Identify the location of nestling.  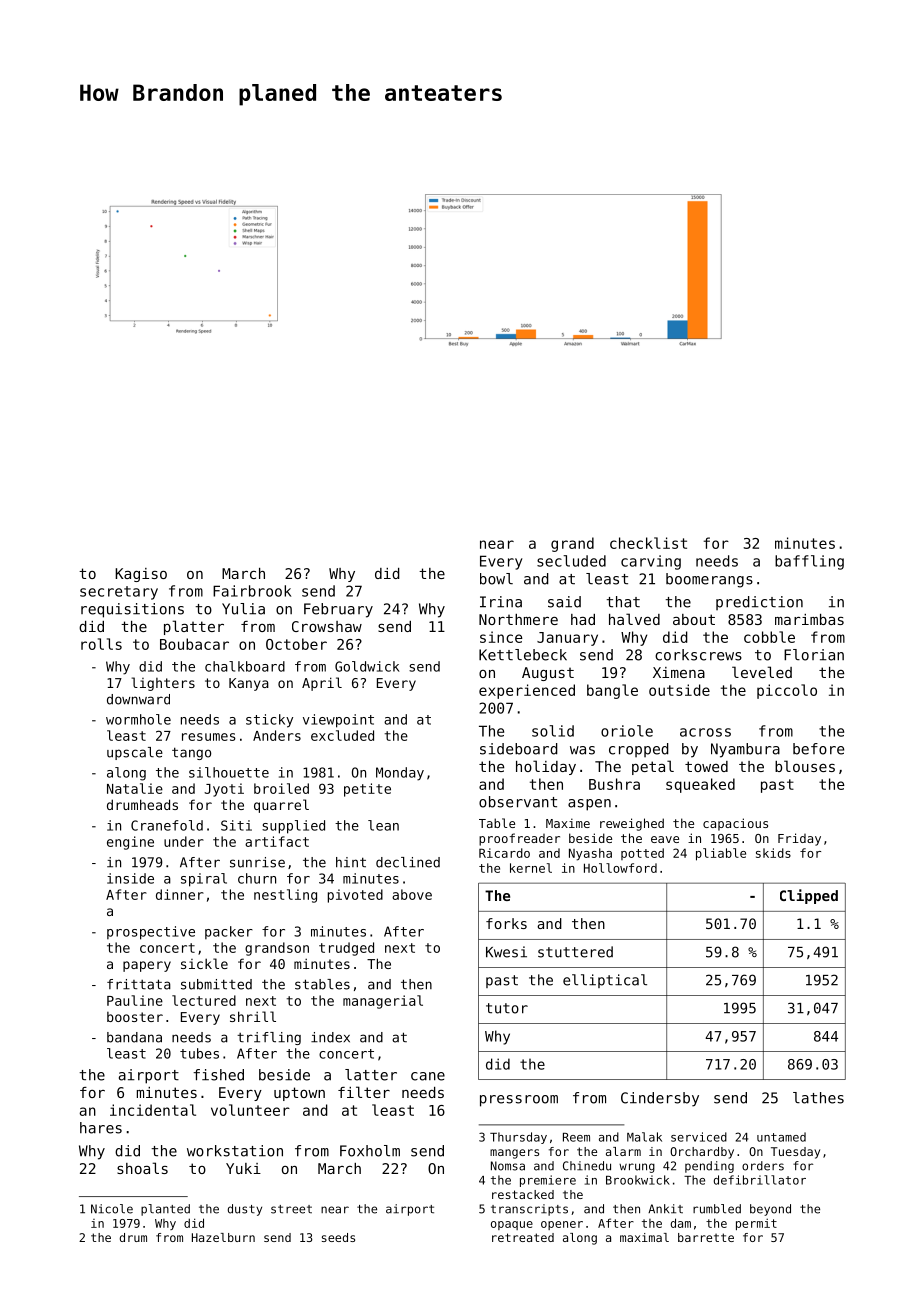
(285, 896).
